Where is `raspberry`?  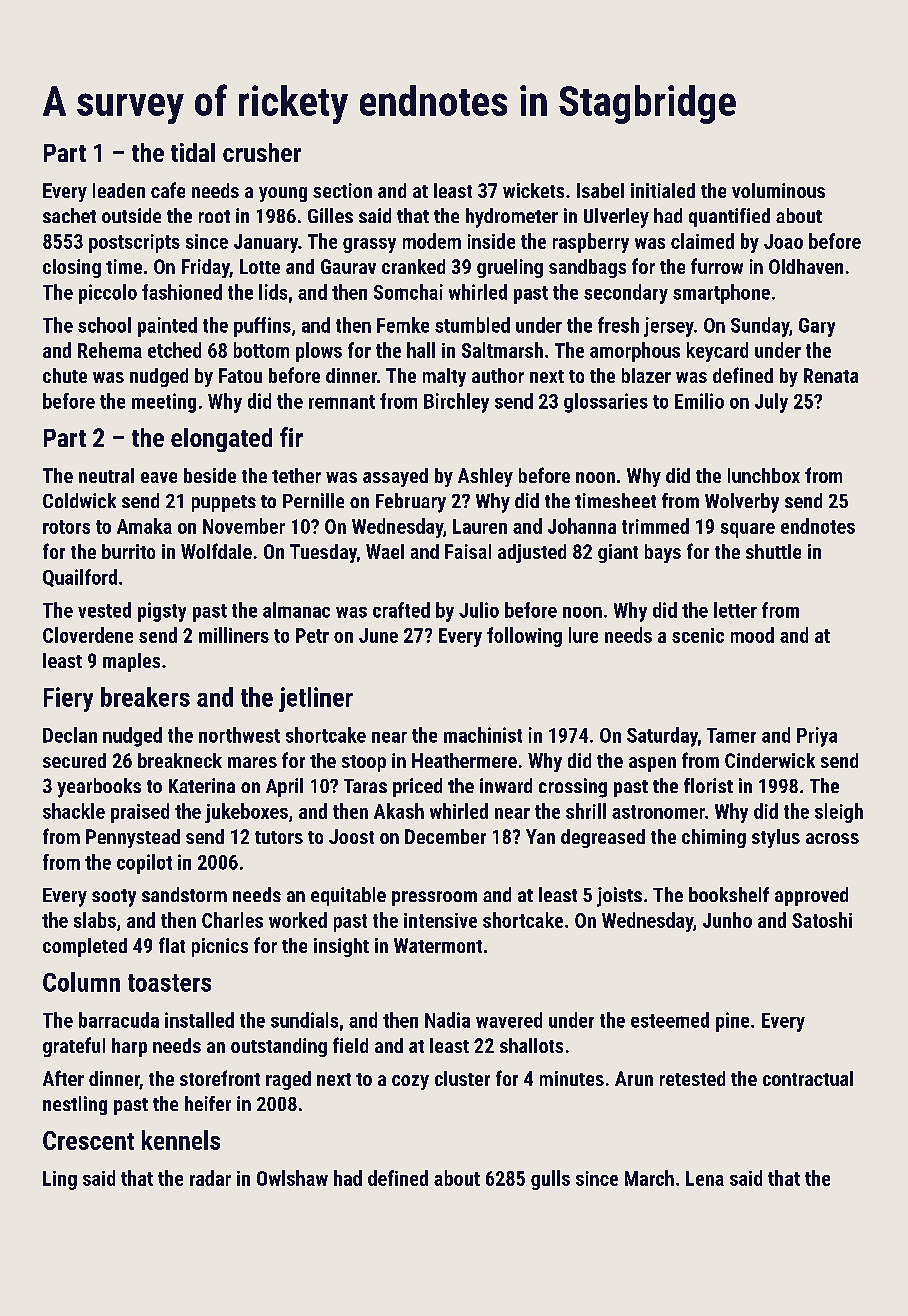 raspberry is located at coordinates (591, 243).
